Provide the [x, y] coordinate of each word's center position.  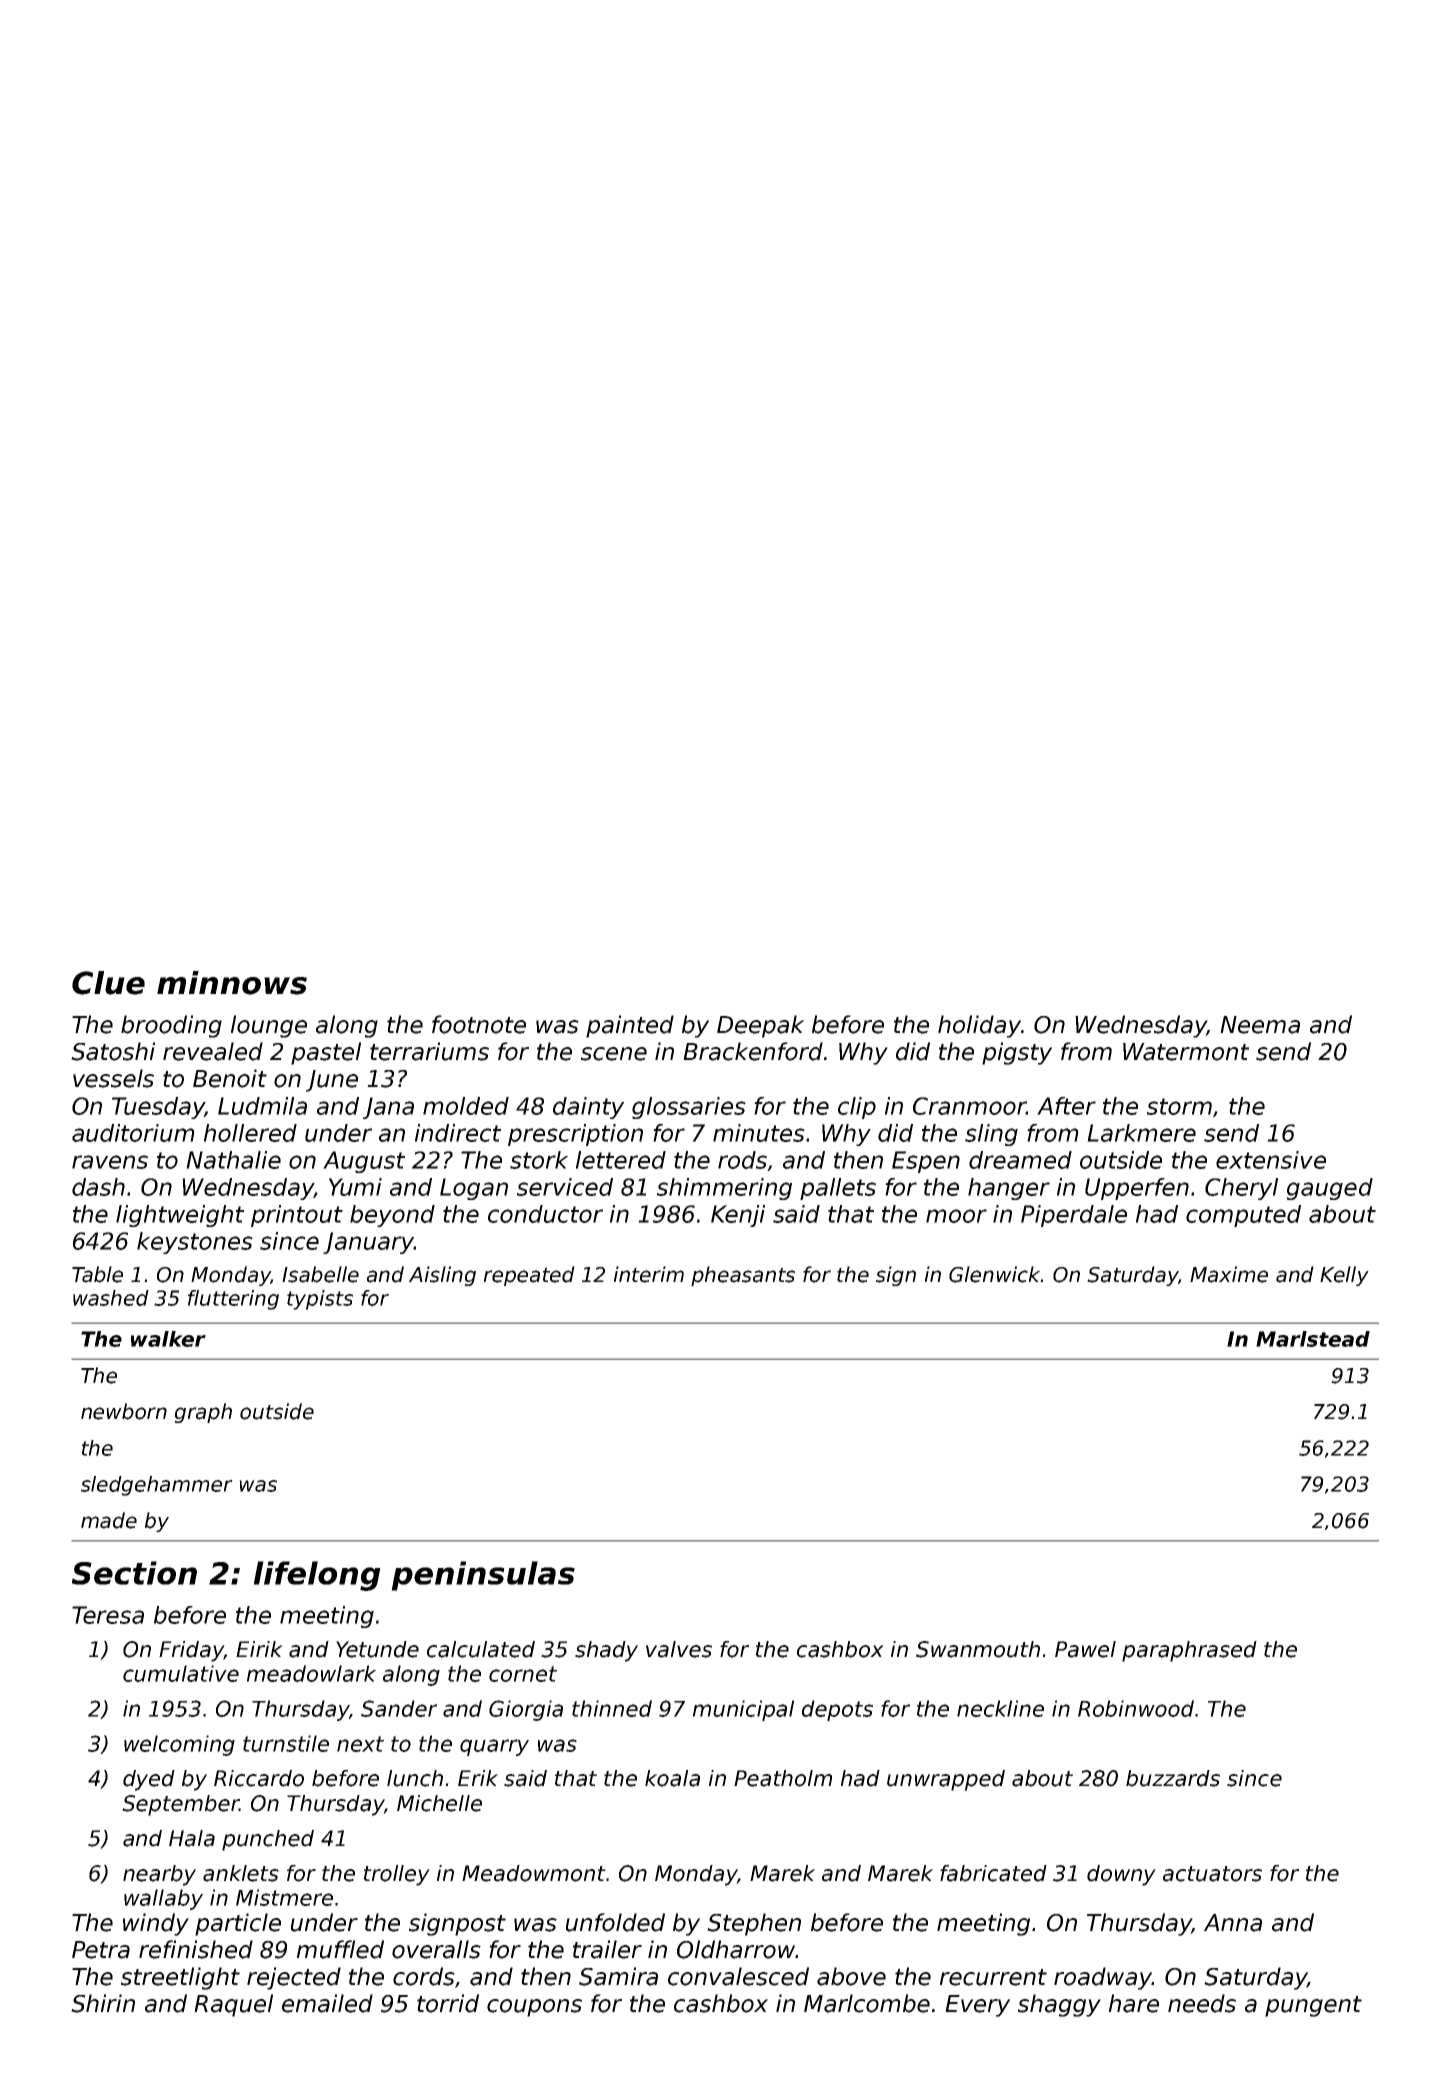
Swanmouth [978, 1649]
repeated [529, 1276]
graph [203, 1413]
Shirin [103, 2003]
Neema [1260, 1025]
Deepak [760, 1026]
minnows [232, 983]
